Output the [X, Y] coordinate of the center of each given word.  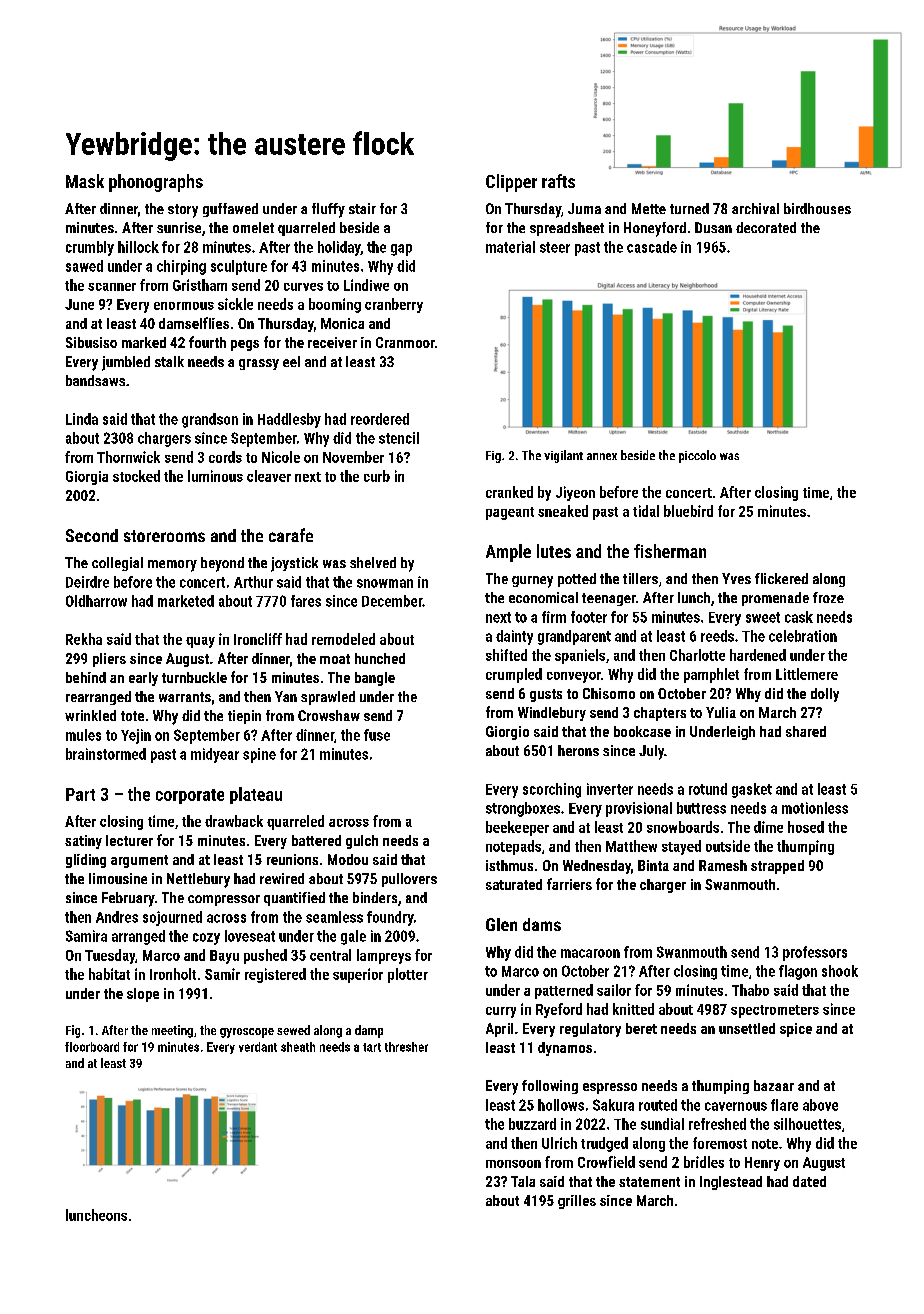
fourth [207, 342]
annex [602, 456]
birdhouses [817, 208]
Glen [501, 924]
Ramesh [723, 865]
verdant [258, 1047]
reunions [292, 859]
